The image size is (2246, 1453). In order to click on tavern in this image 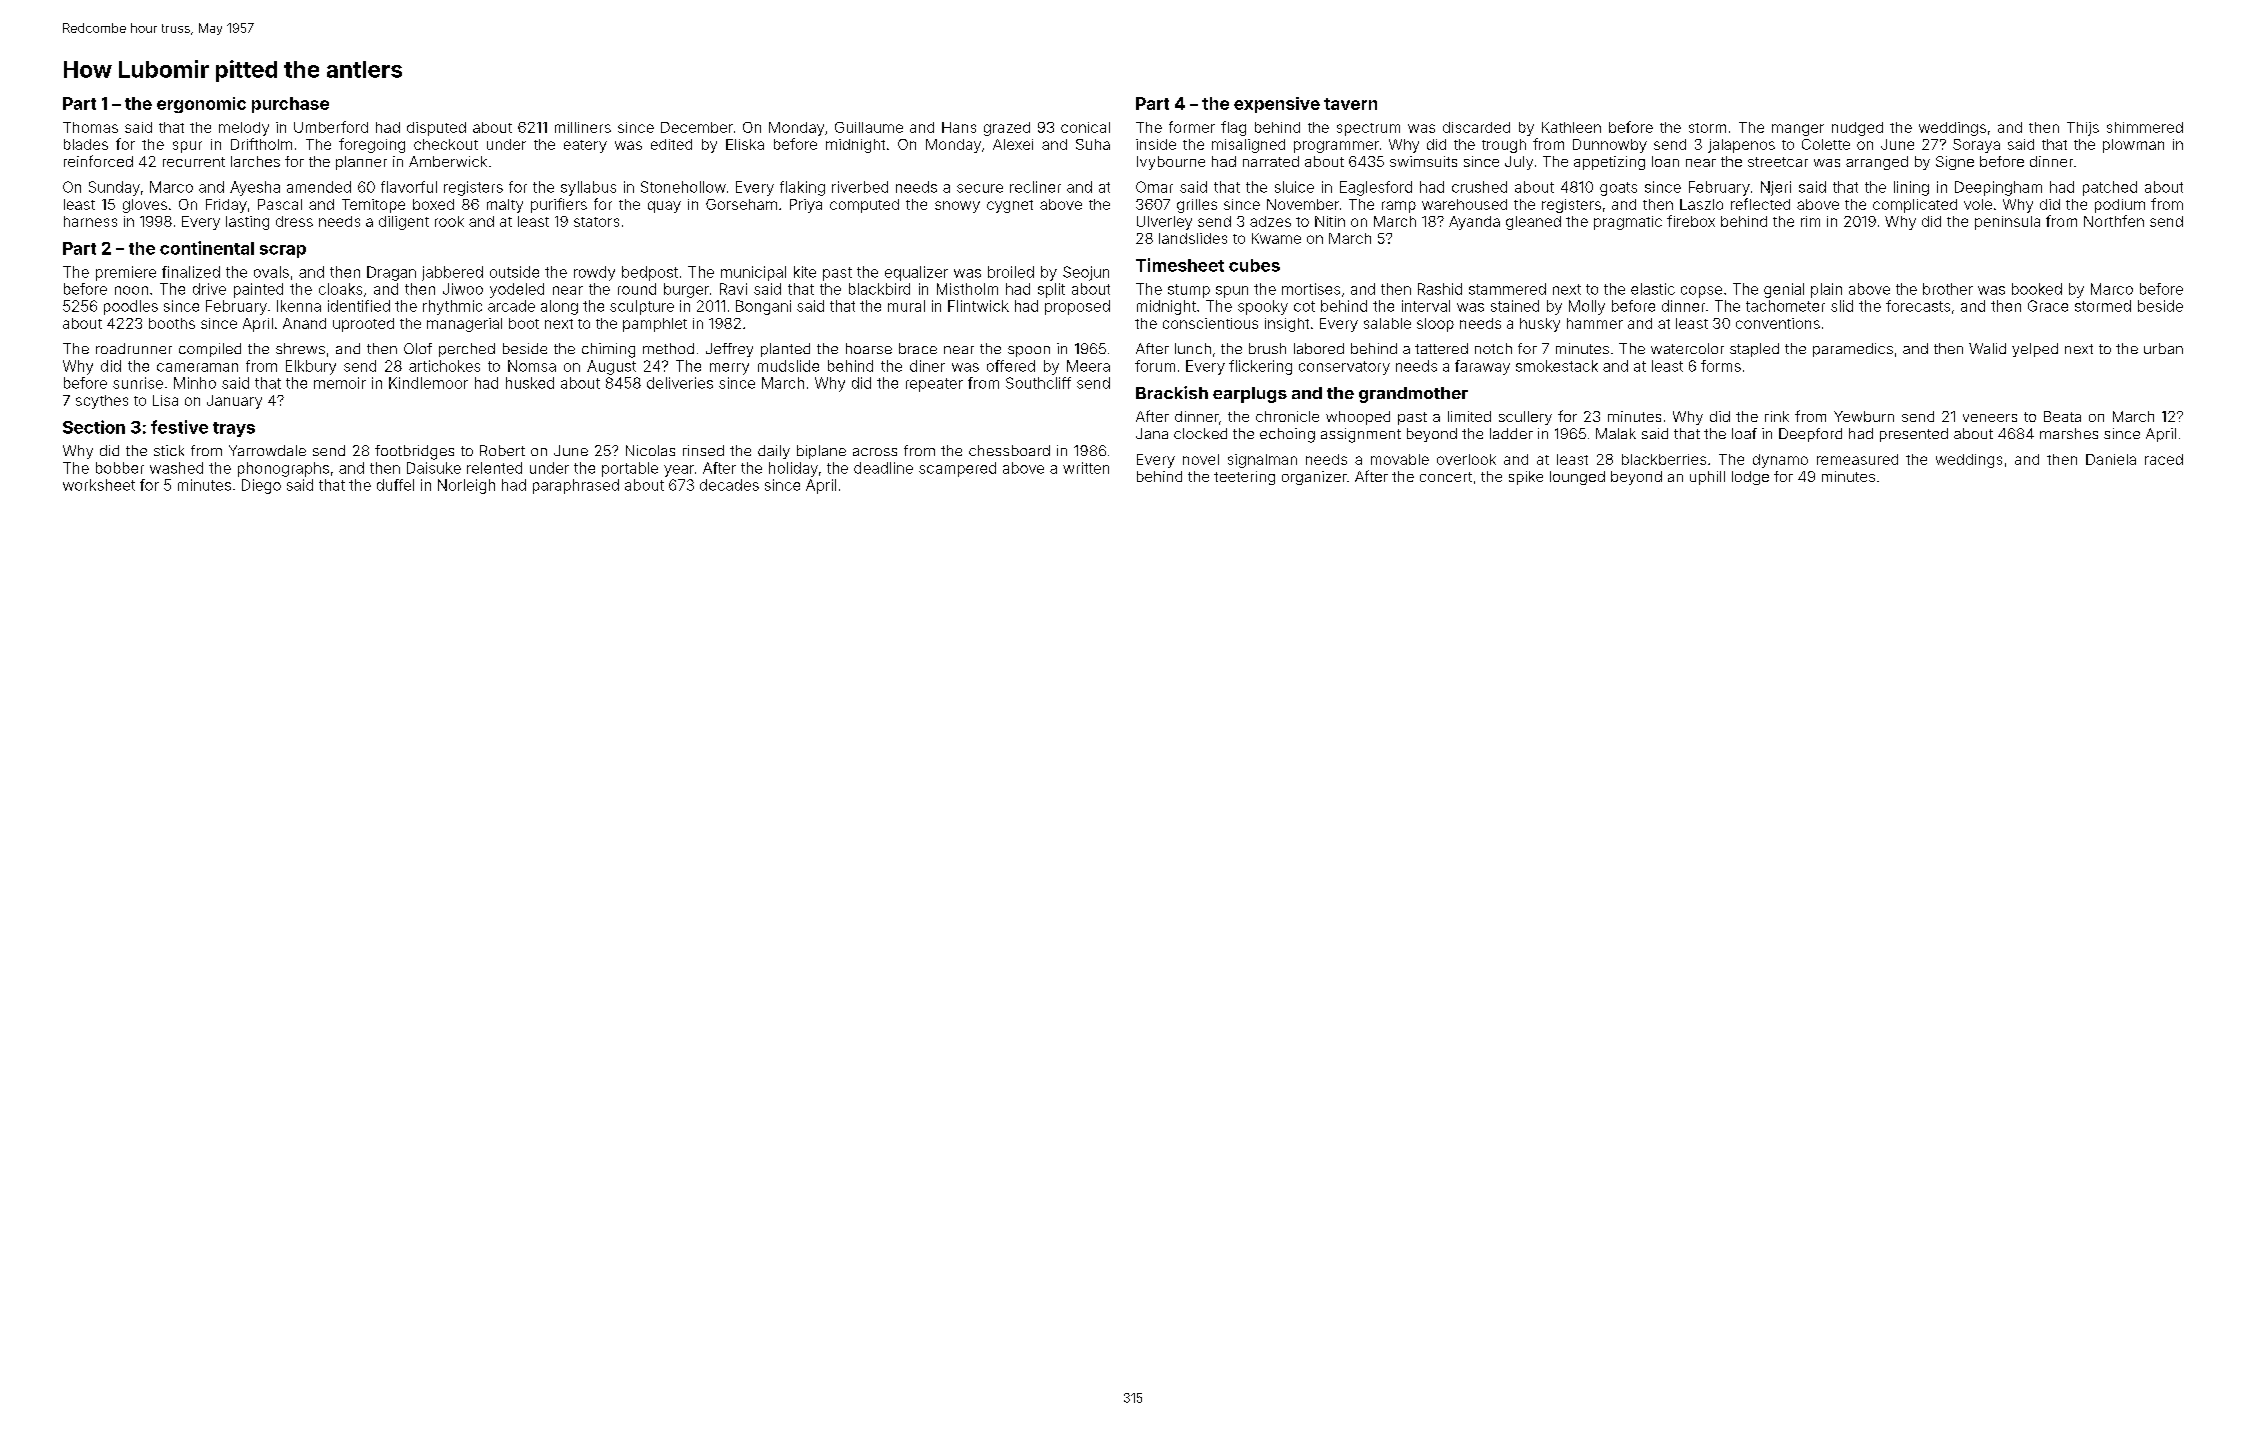, I will do `click(1350, 104)`.
